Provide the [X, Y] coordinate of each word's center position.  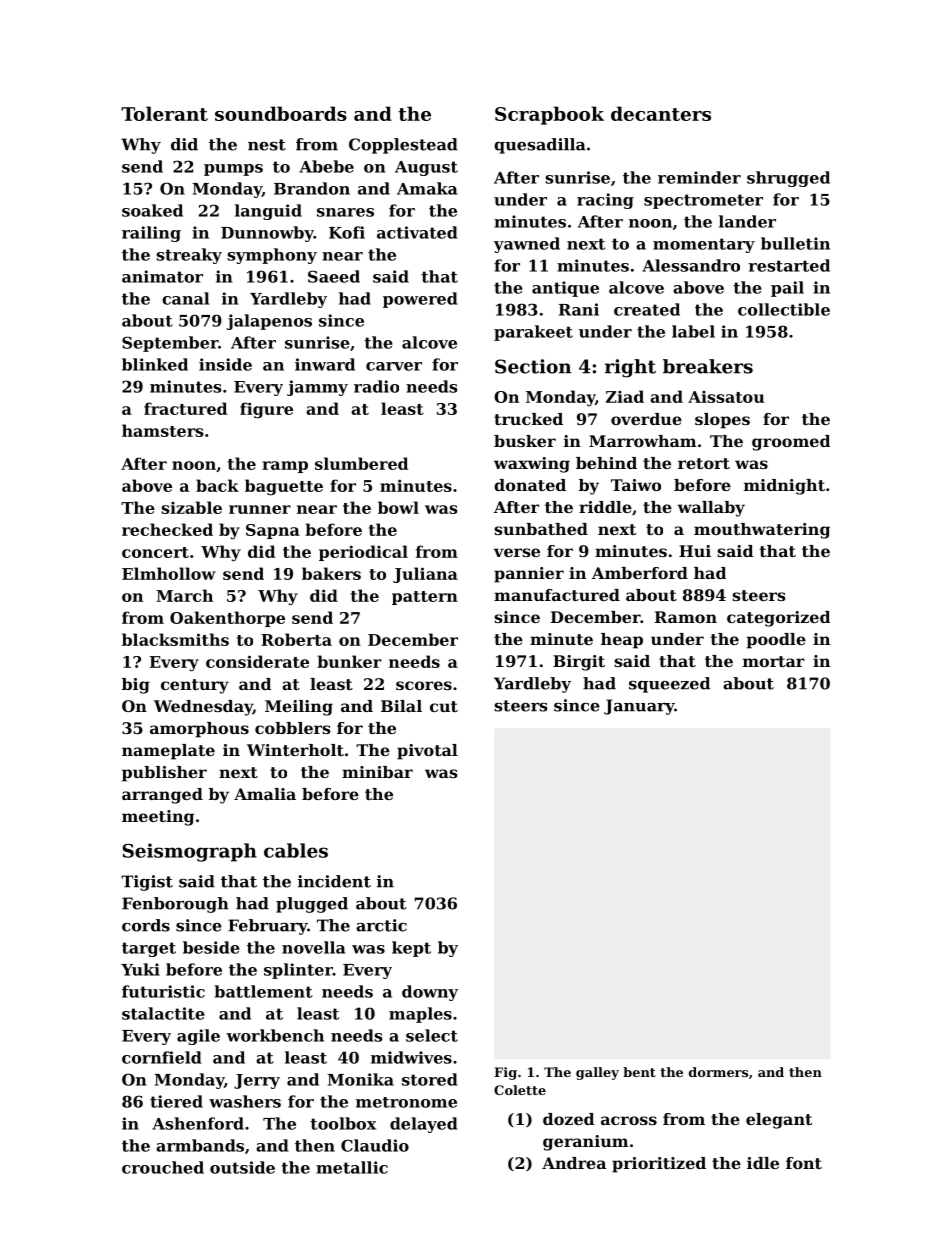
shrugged [788, 179]
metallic [352, 1167]
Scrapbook [549, 115]
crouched [163, 1167]
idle [763, 1163]
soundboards [281, 113]
